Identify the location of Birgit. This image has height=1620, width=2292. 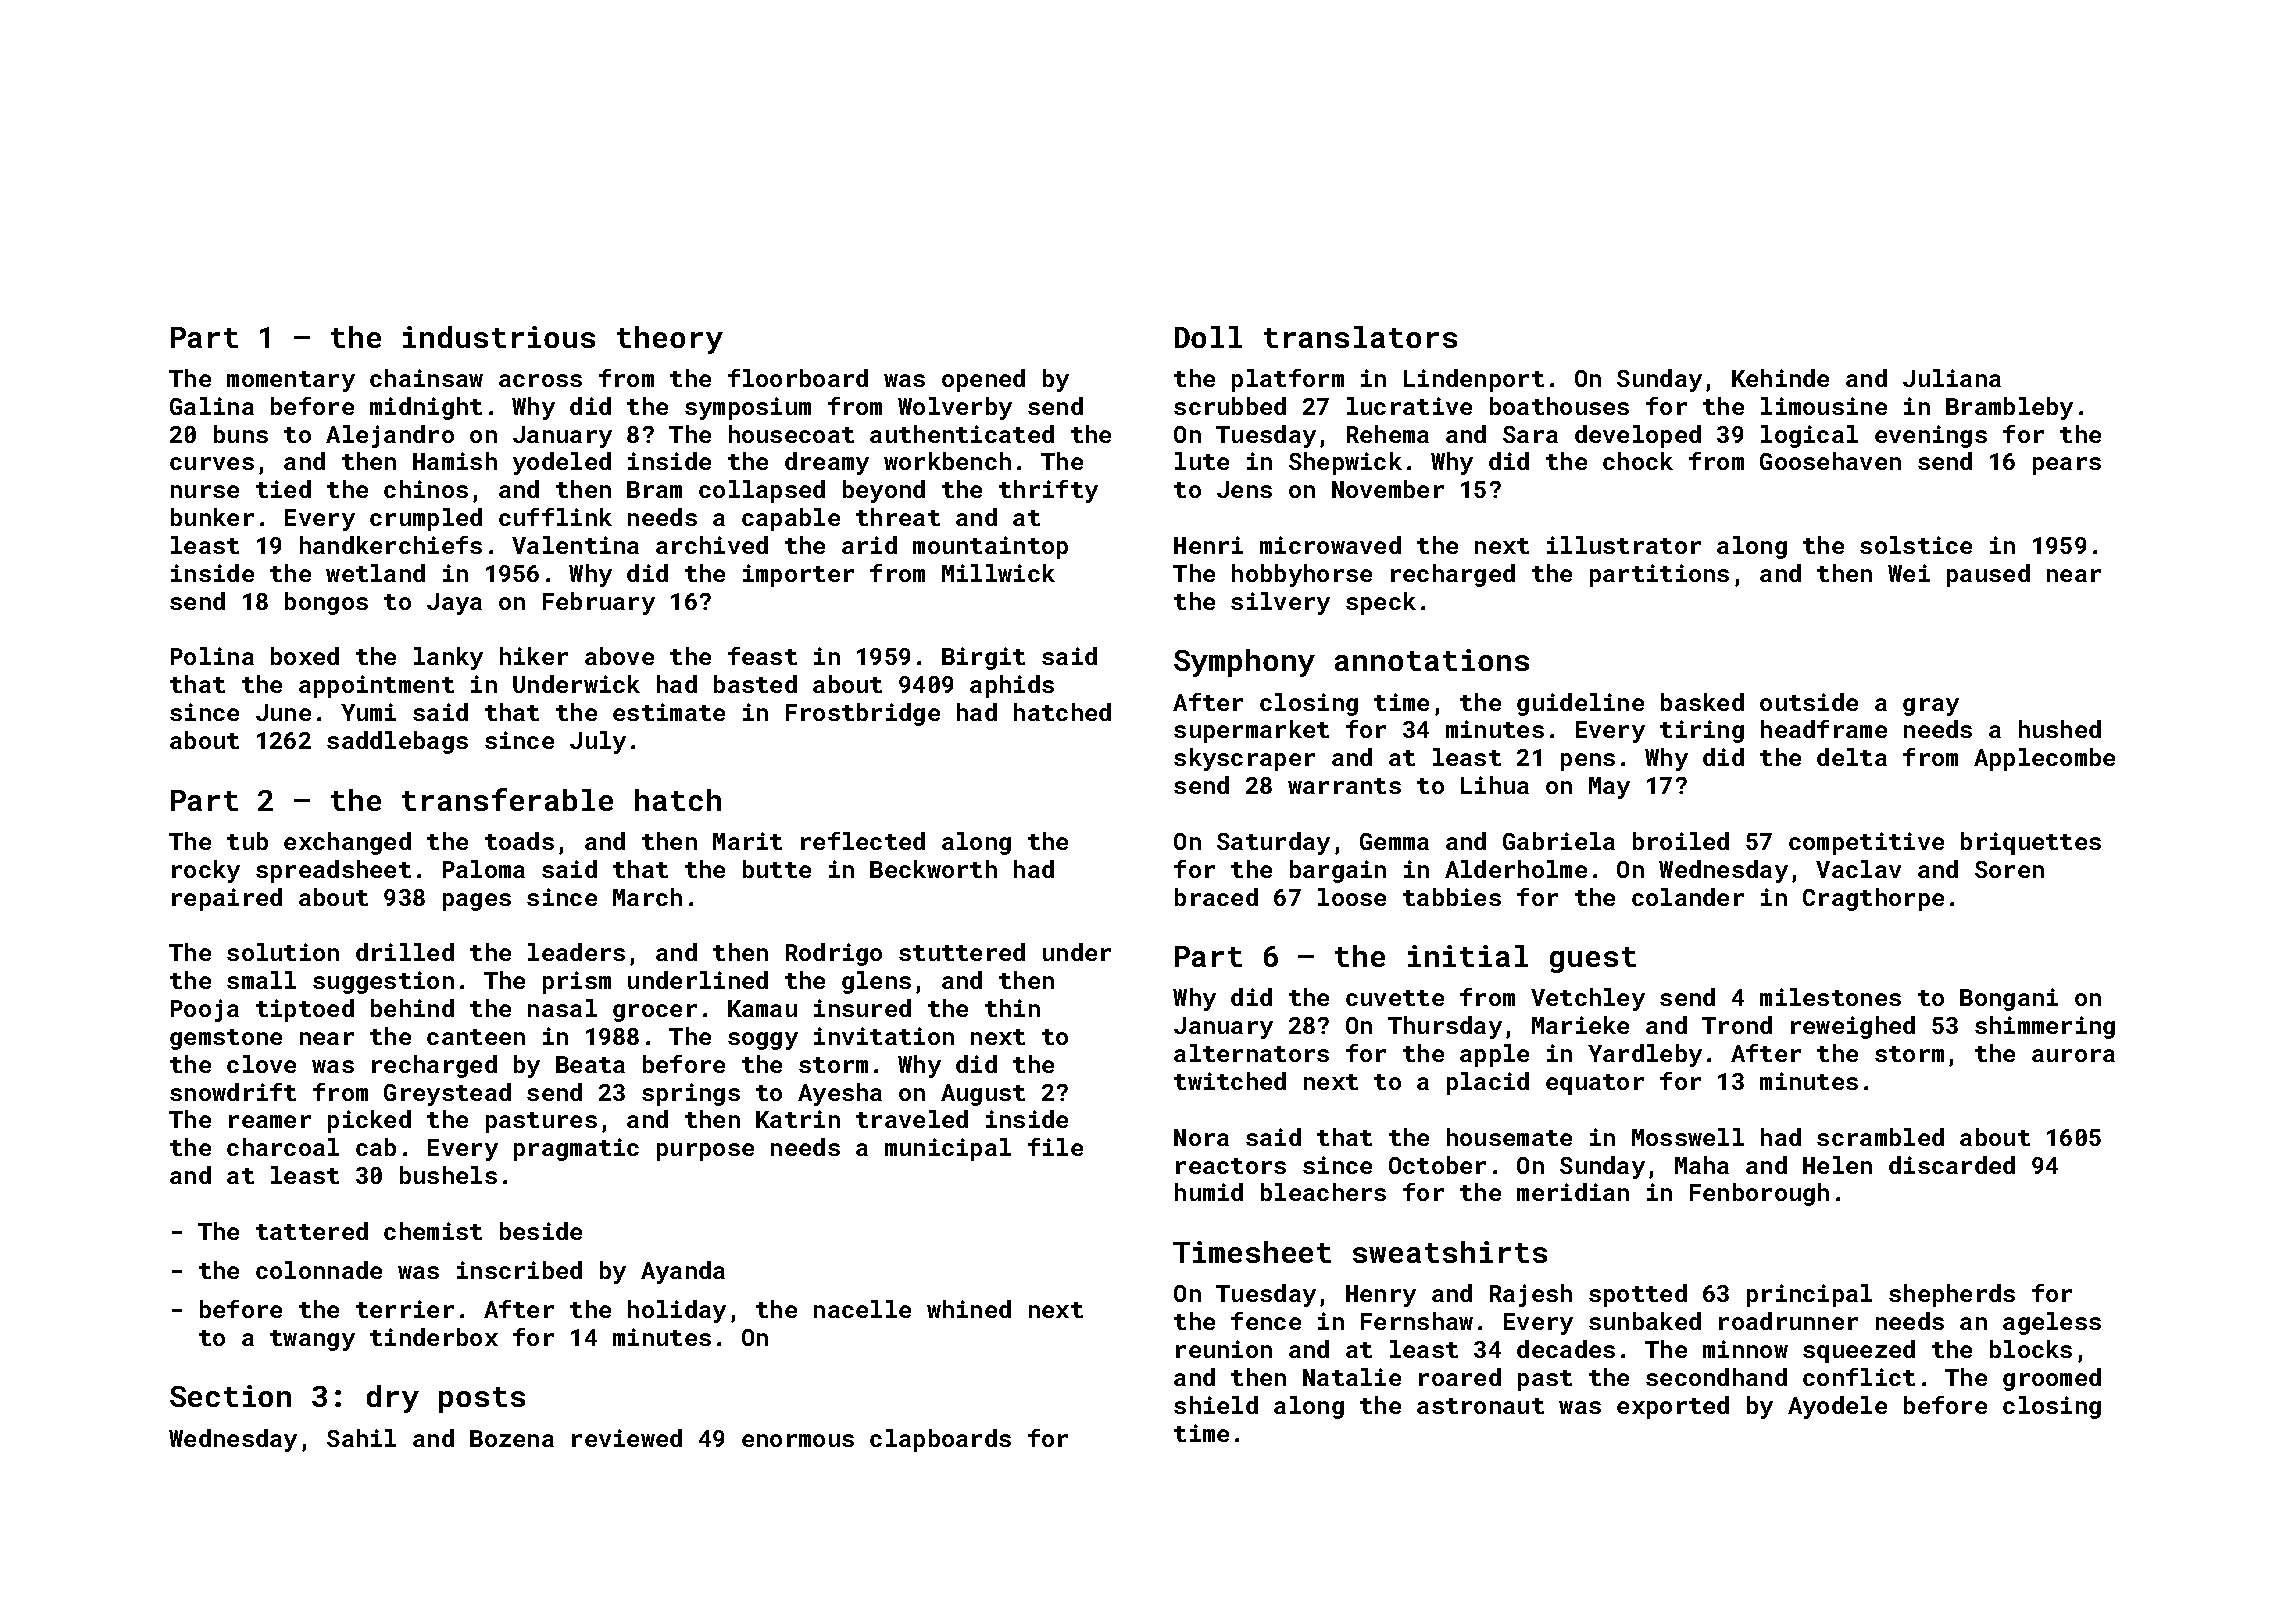
(983, 658).
